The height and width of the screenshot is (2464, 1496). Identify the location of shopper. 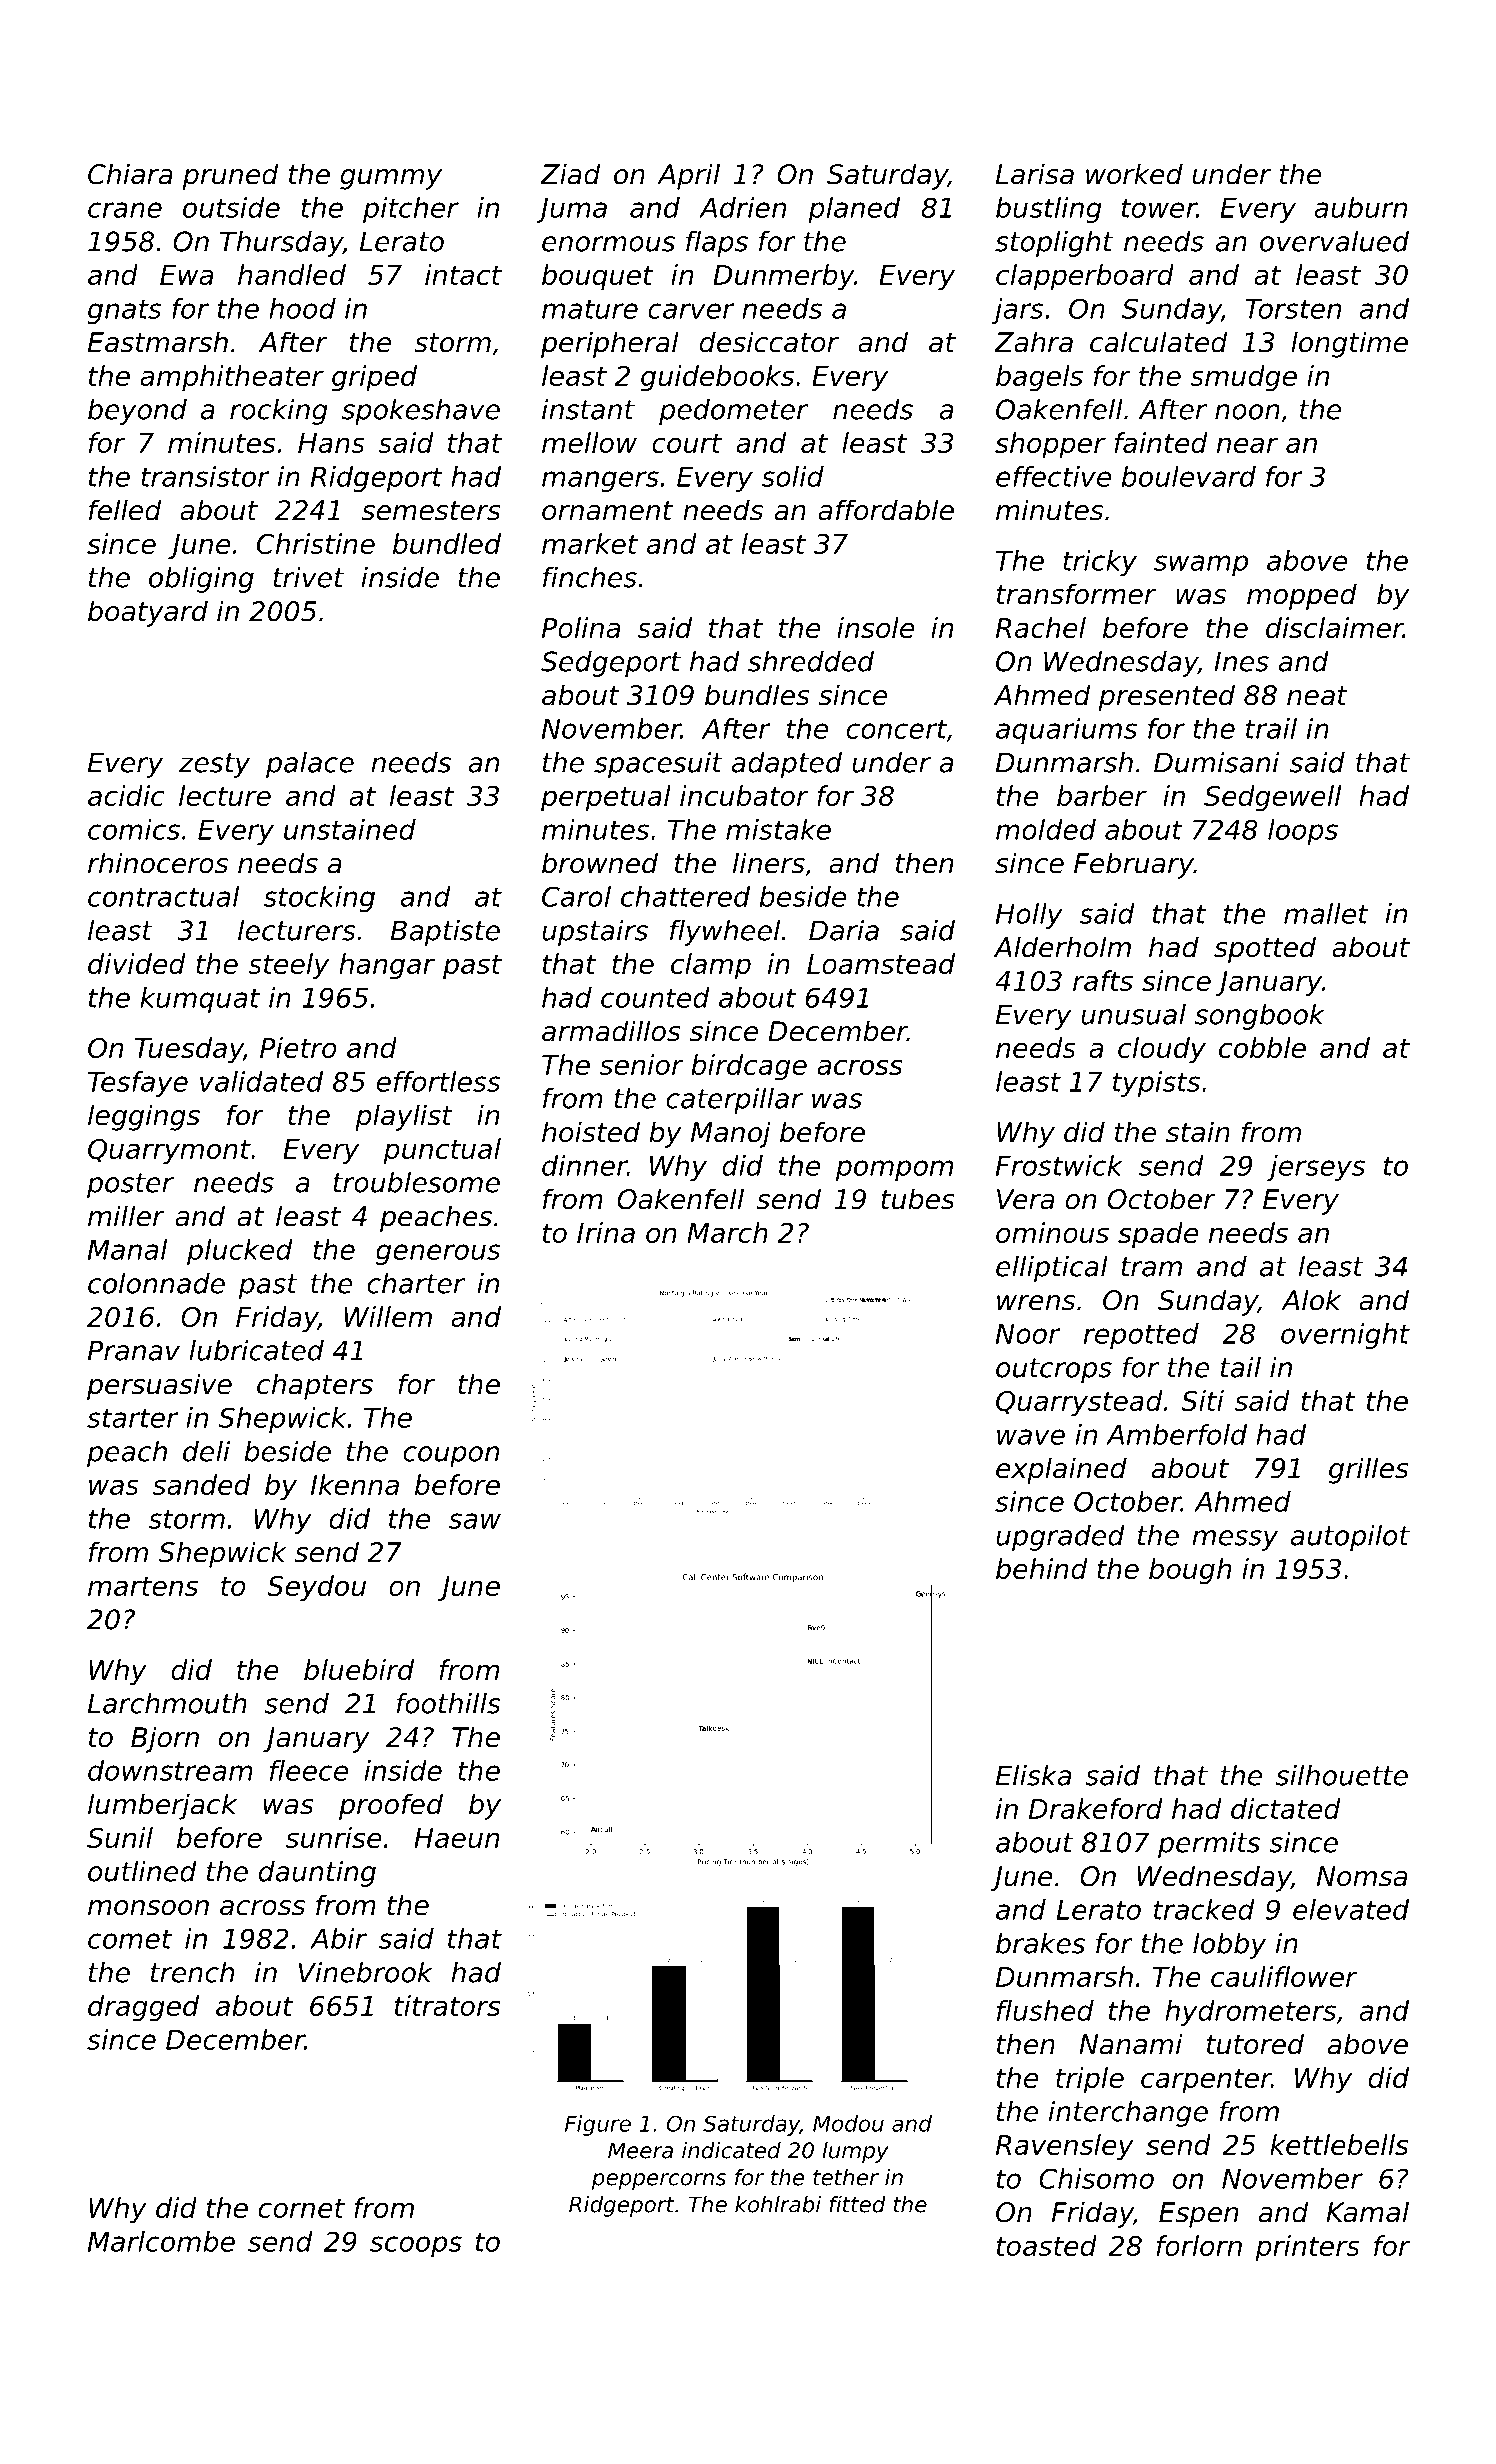
(1050, 445).
